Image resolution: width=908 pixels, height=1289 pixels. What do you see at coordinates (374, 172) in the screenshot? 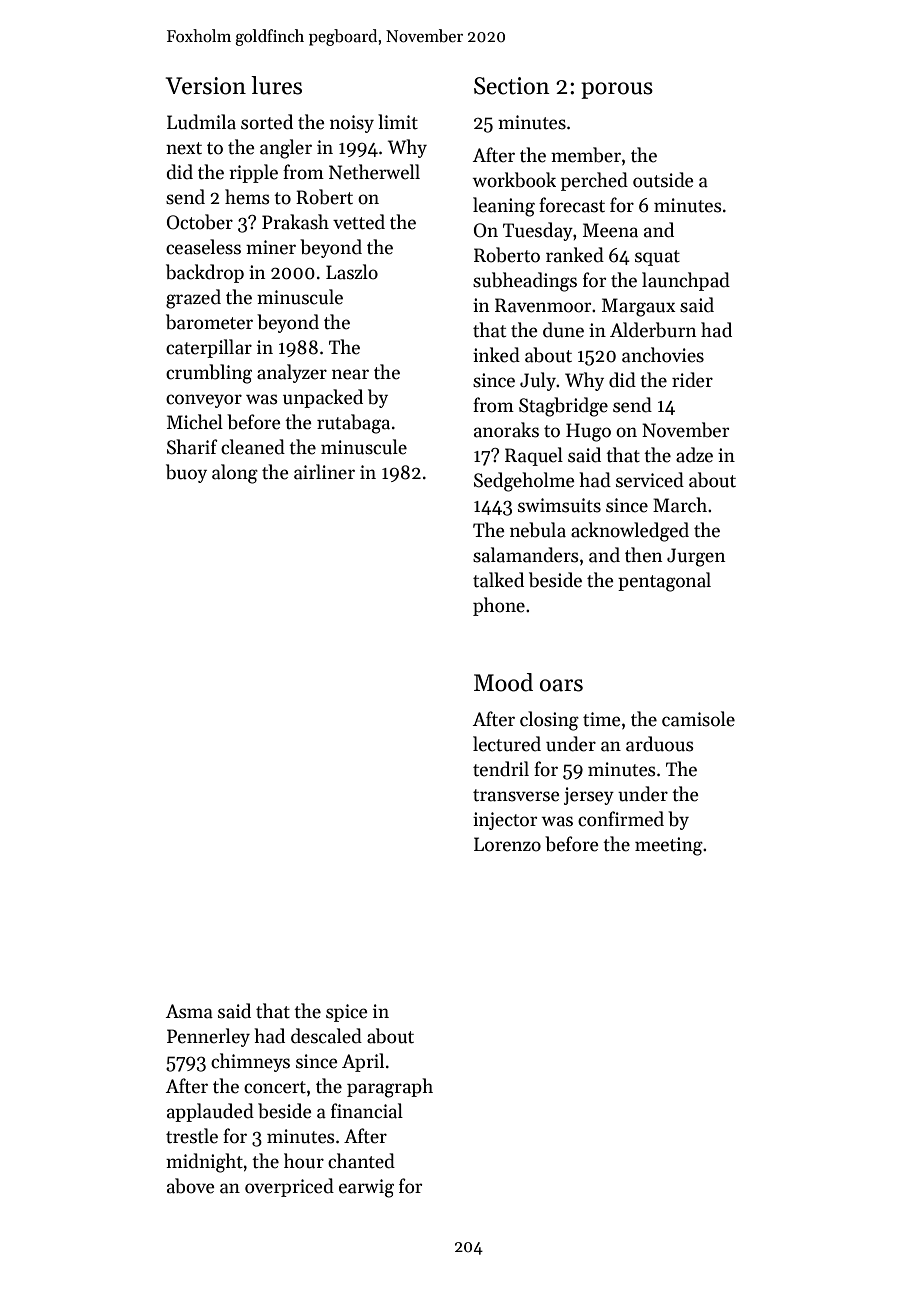
I see `Netherwell` at bounding box center [374, 172].
